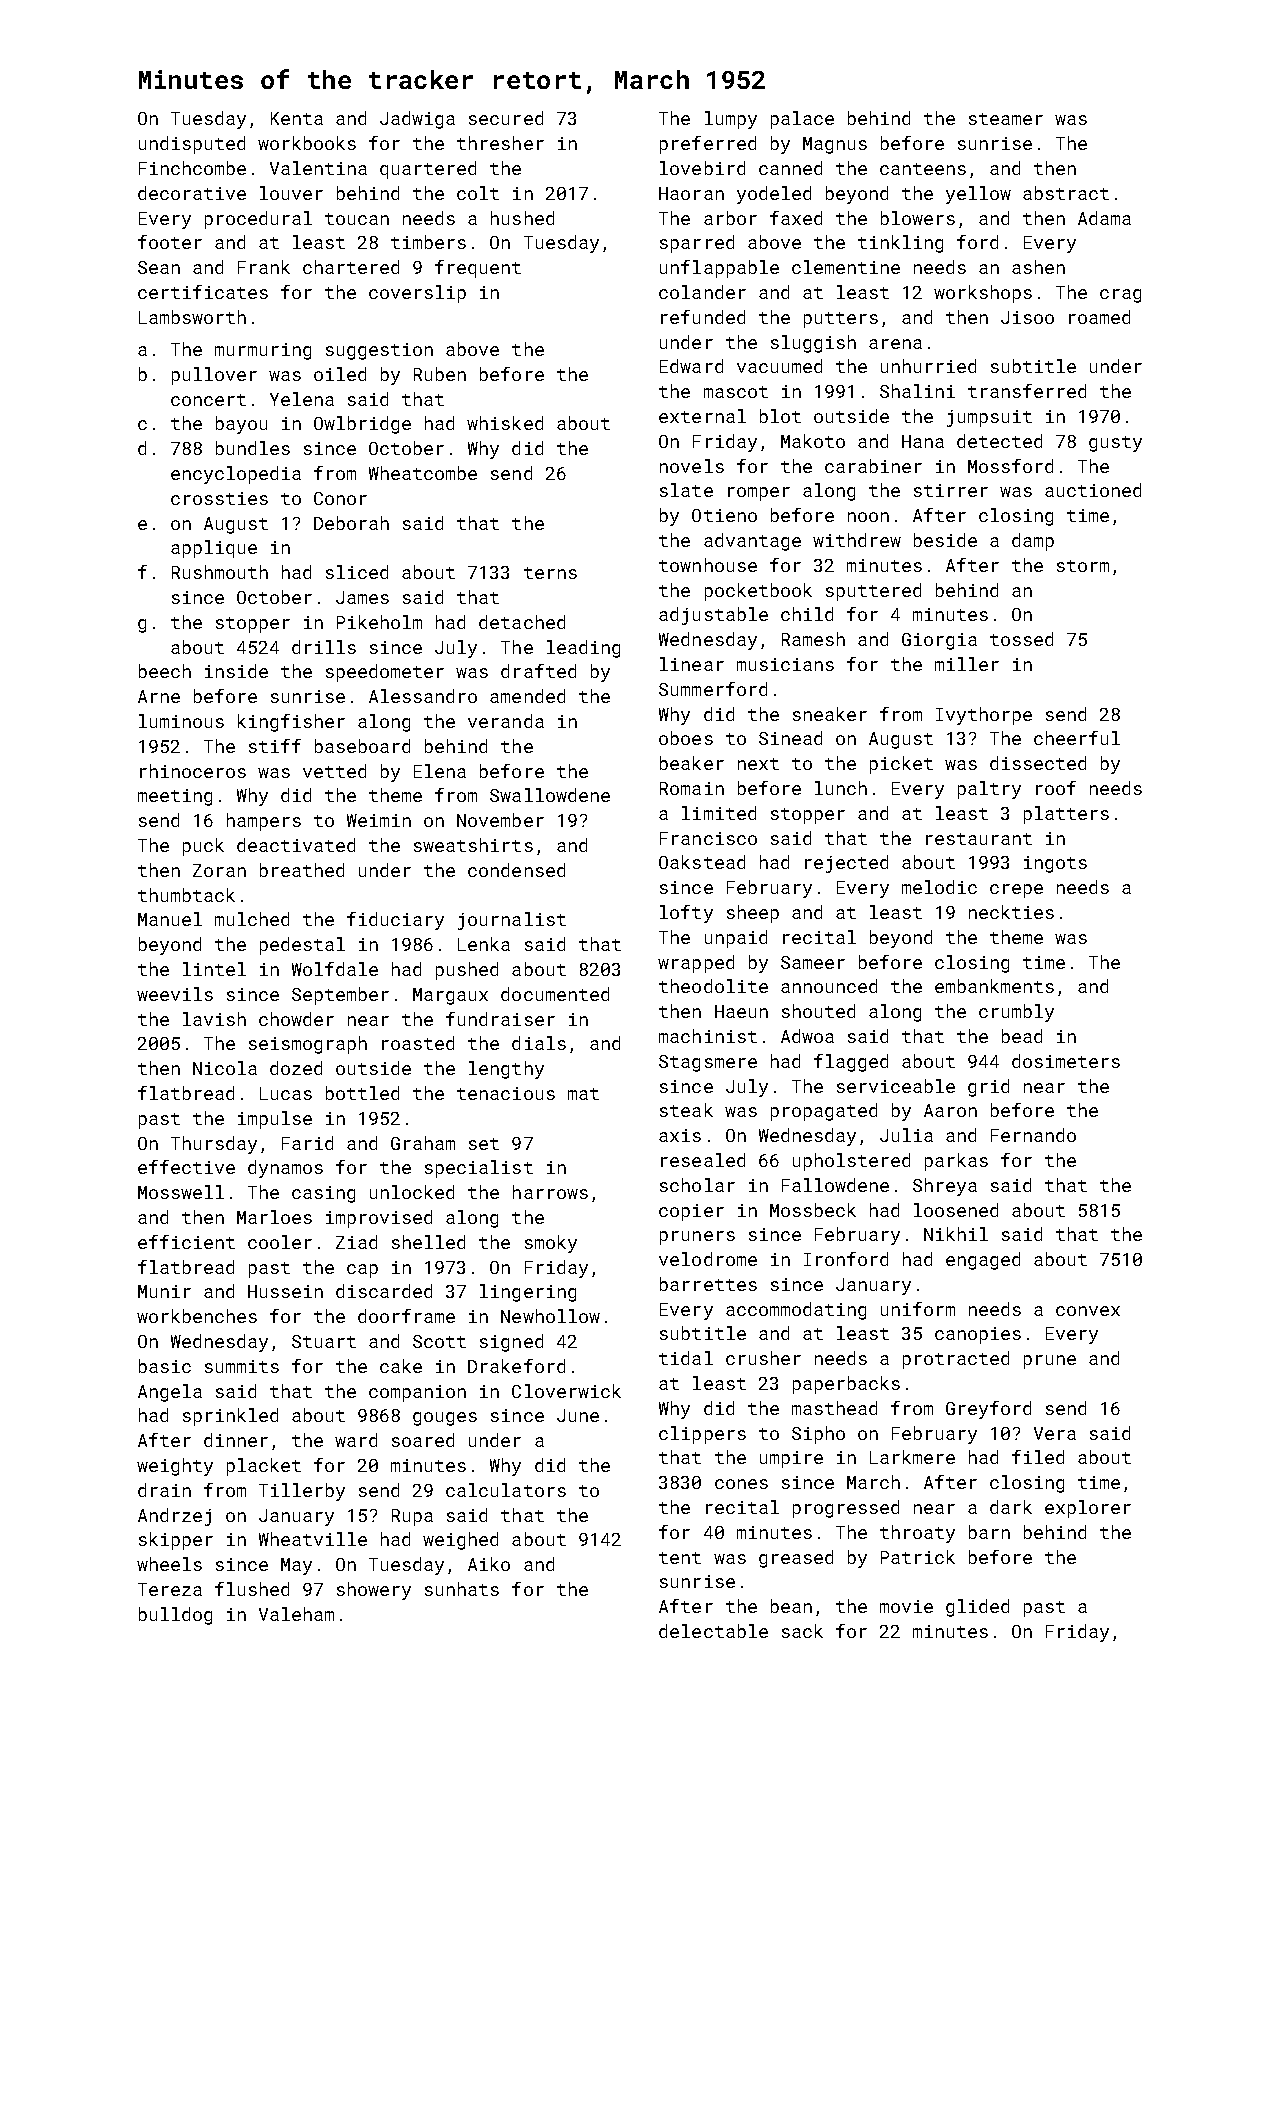 Image resolution: width=1285 pixels, height=2116 pixels. What do you see at coordinates (192, 145) in the image?
I see `undisputed` at bounding box center [192, 145].
